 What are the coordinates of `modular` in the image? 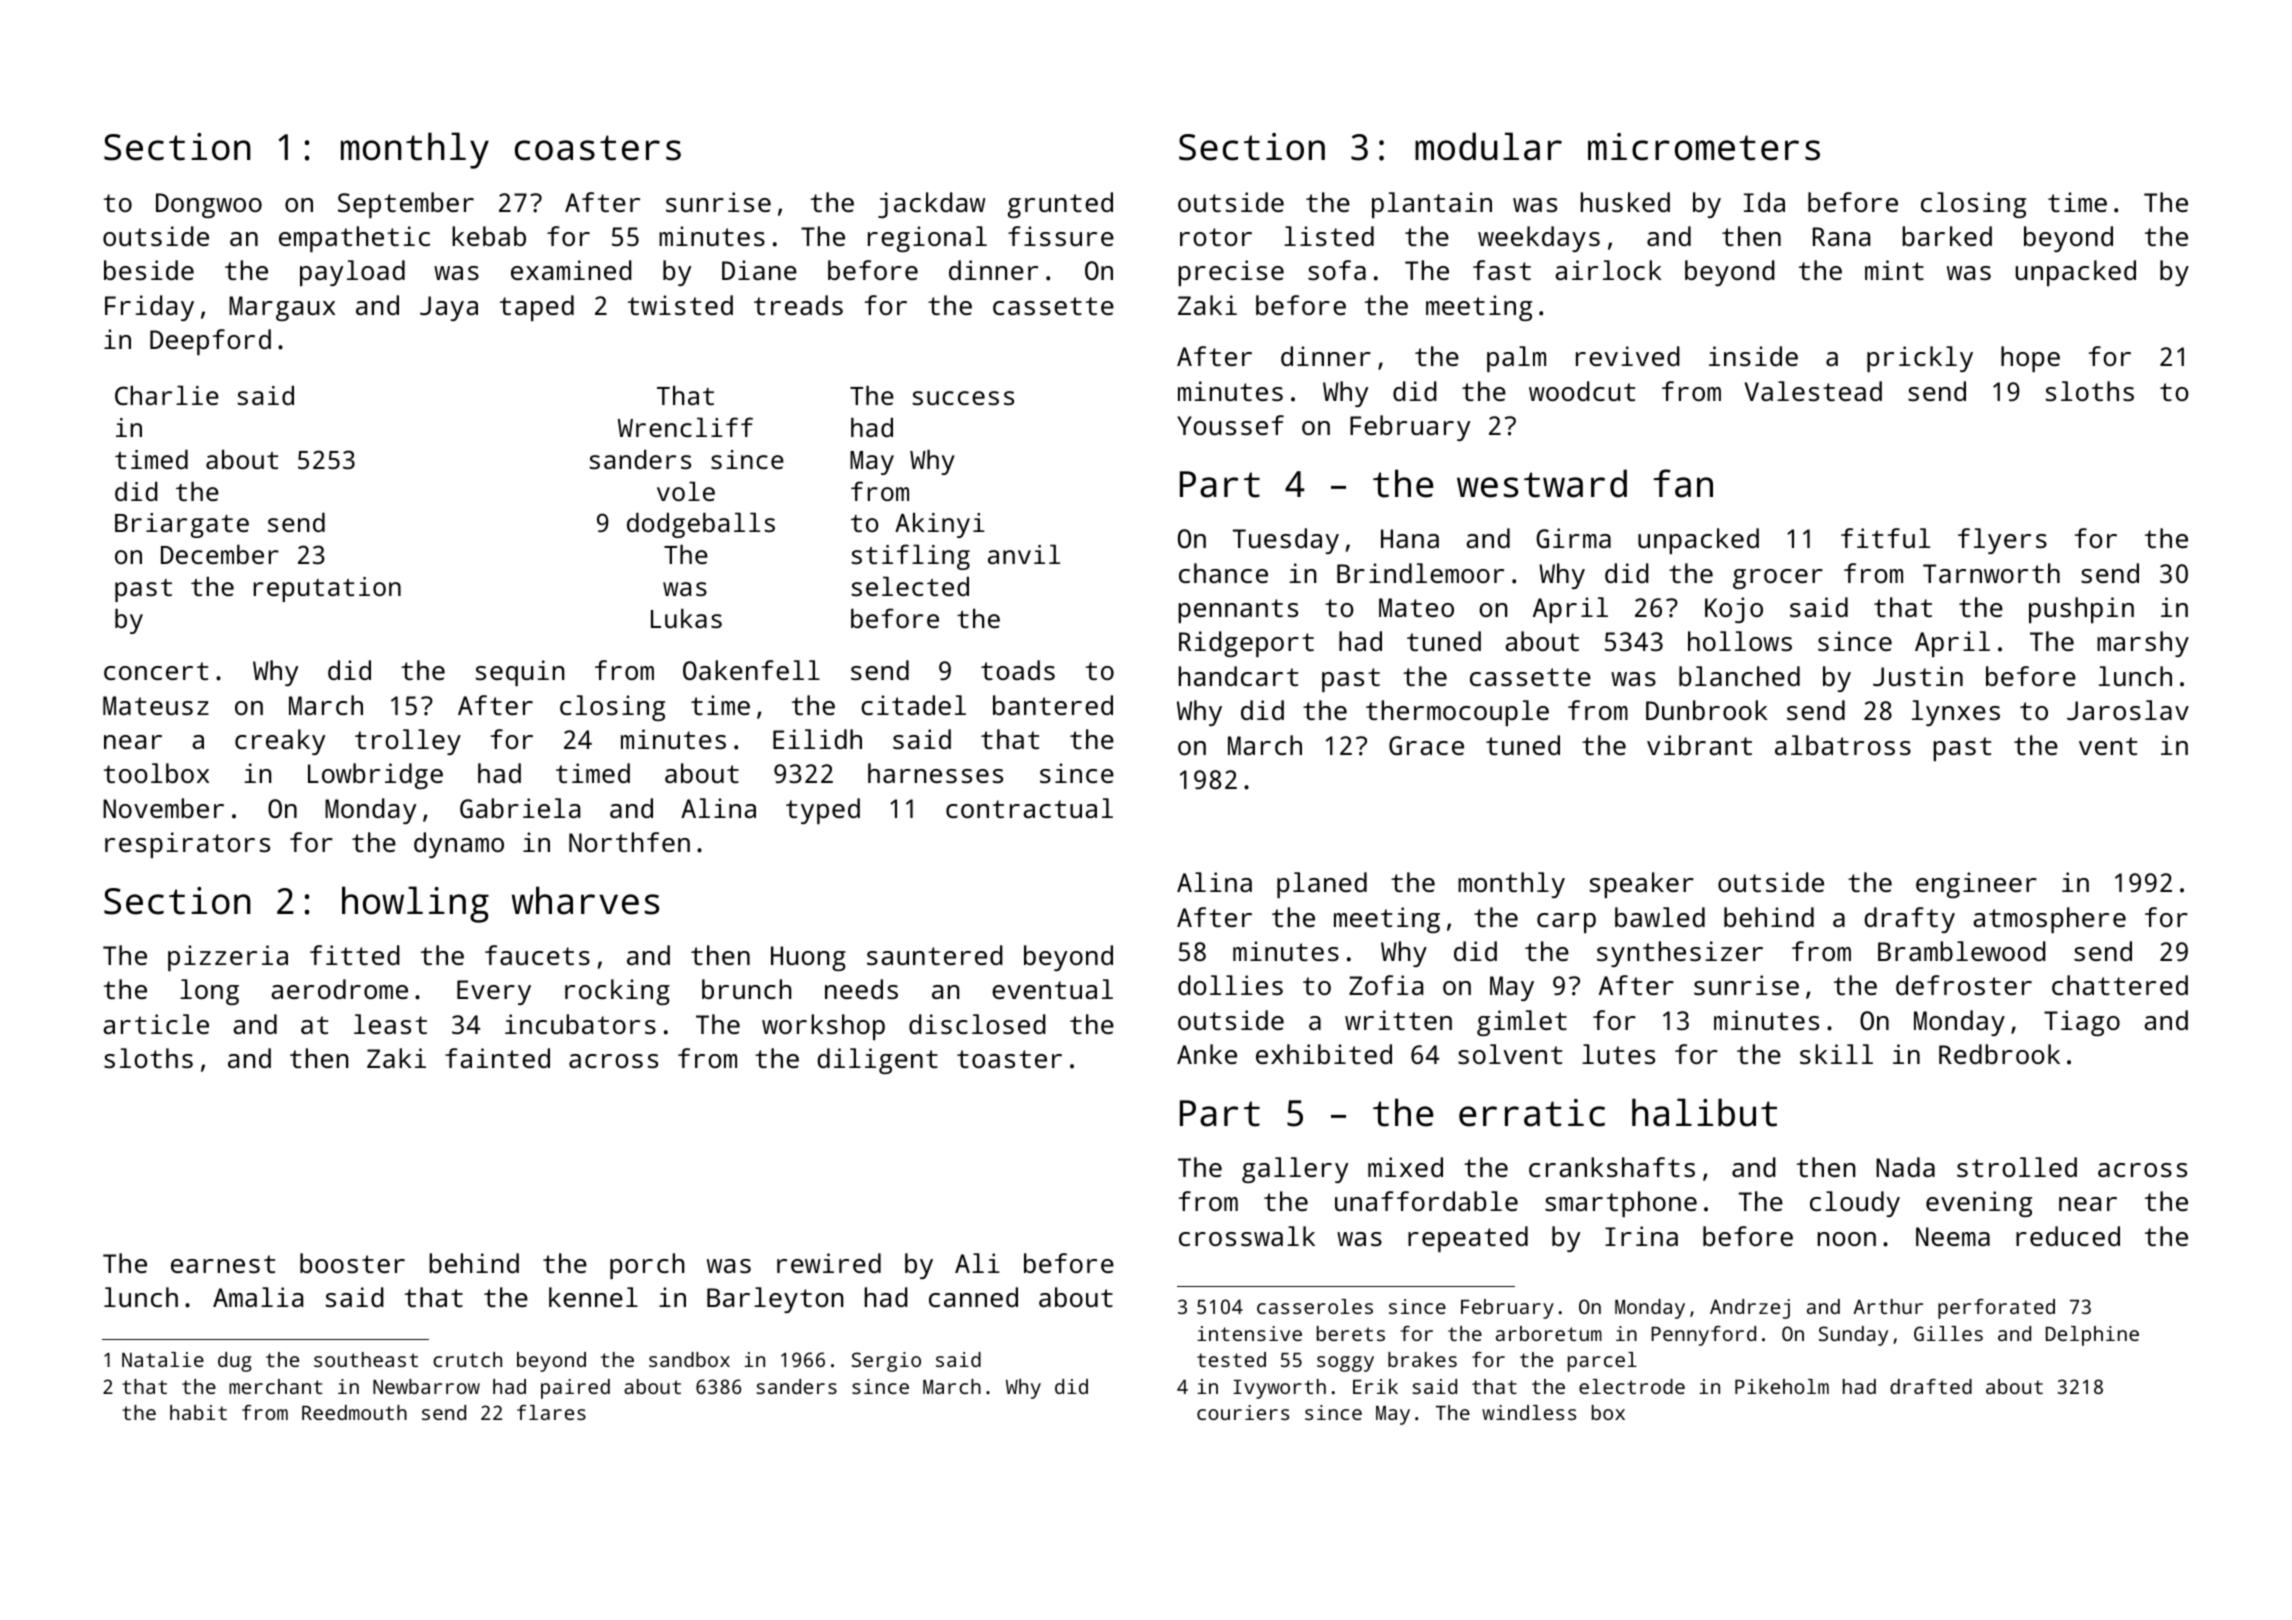 It's located at (1488, 146).
